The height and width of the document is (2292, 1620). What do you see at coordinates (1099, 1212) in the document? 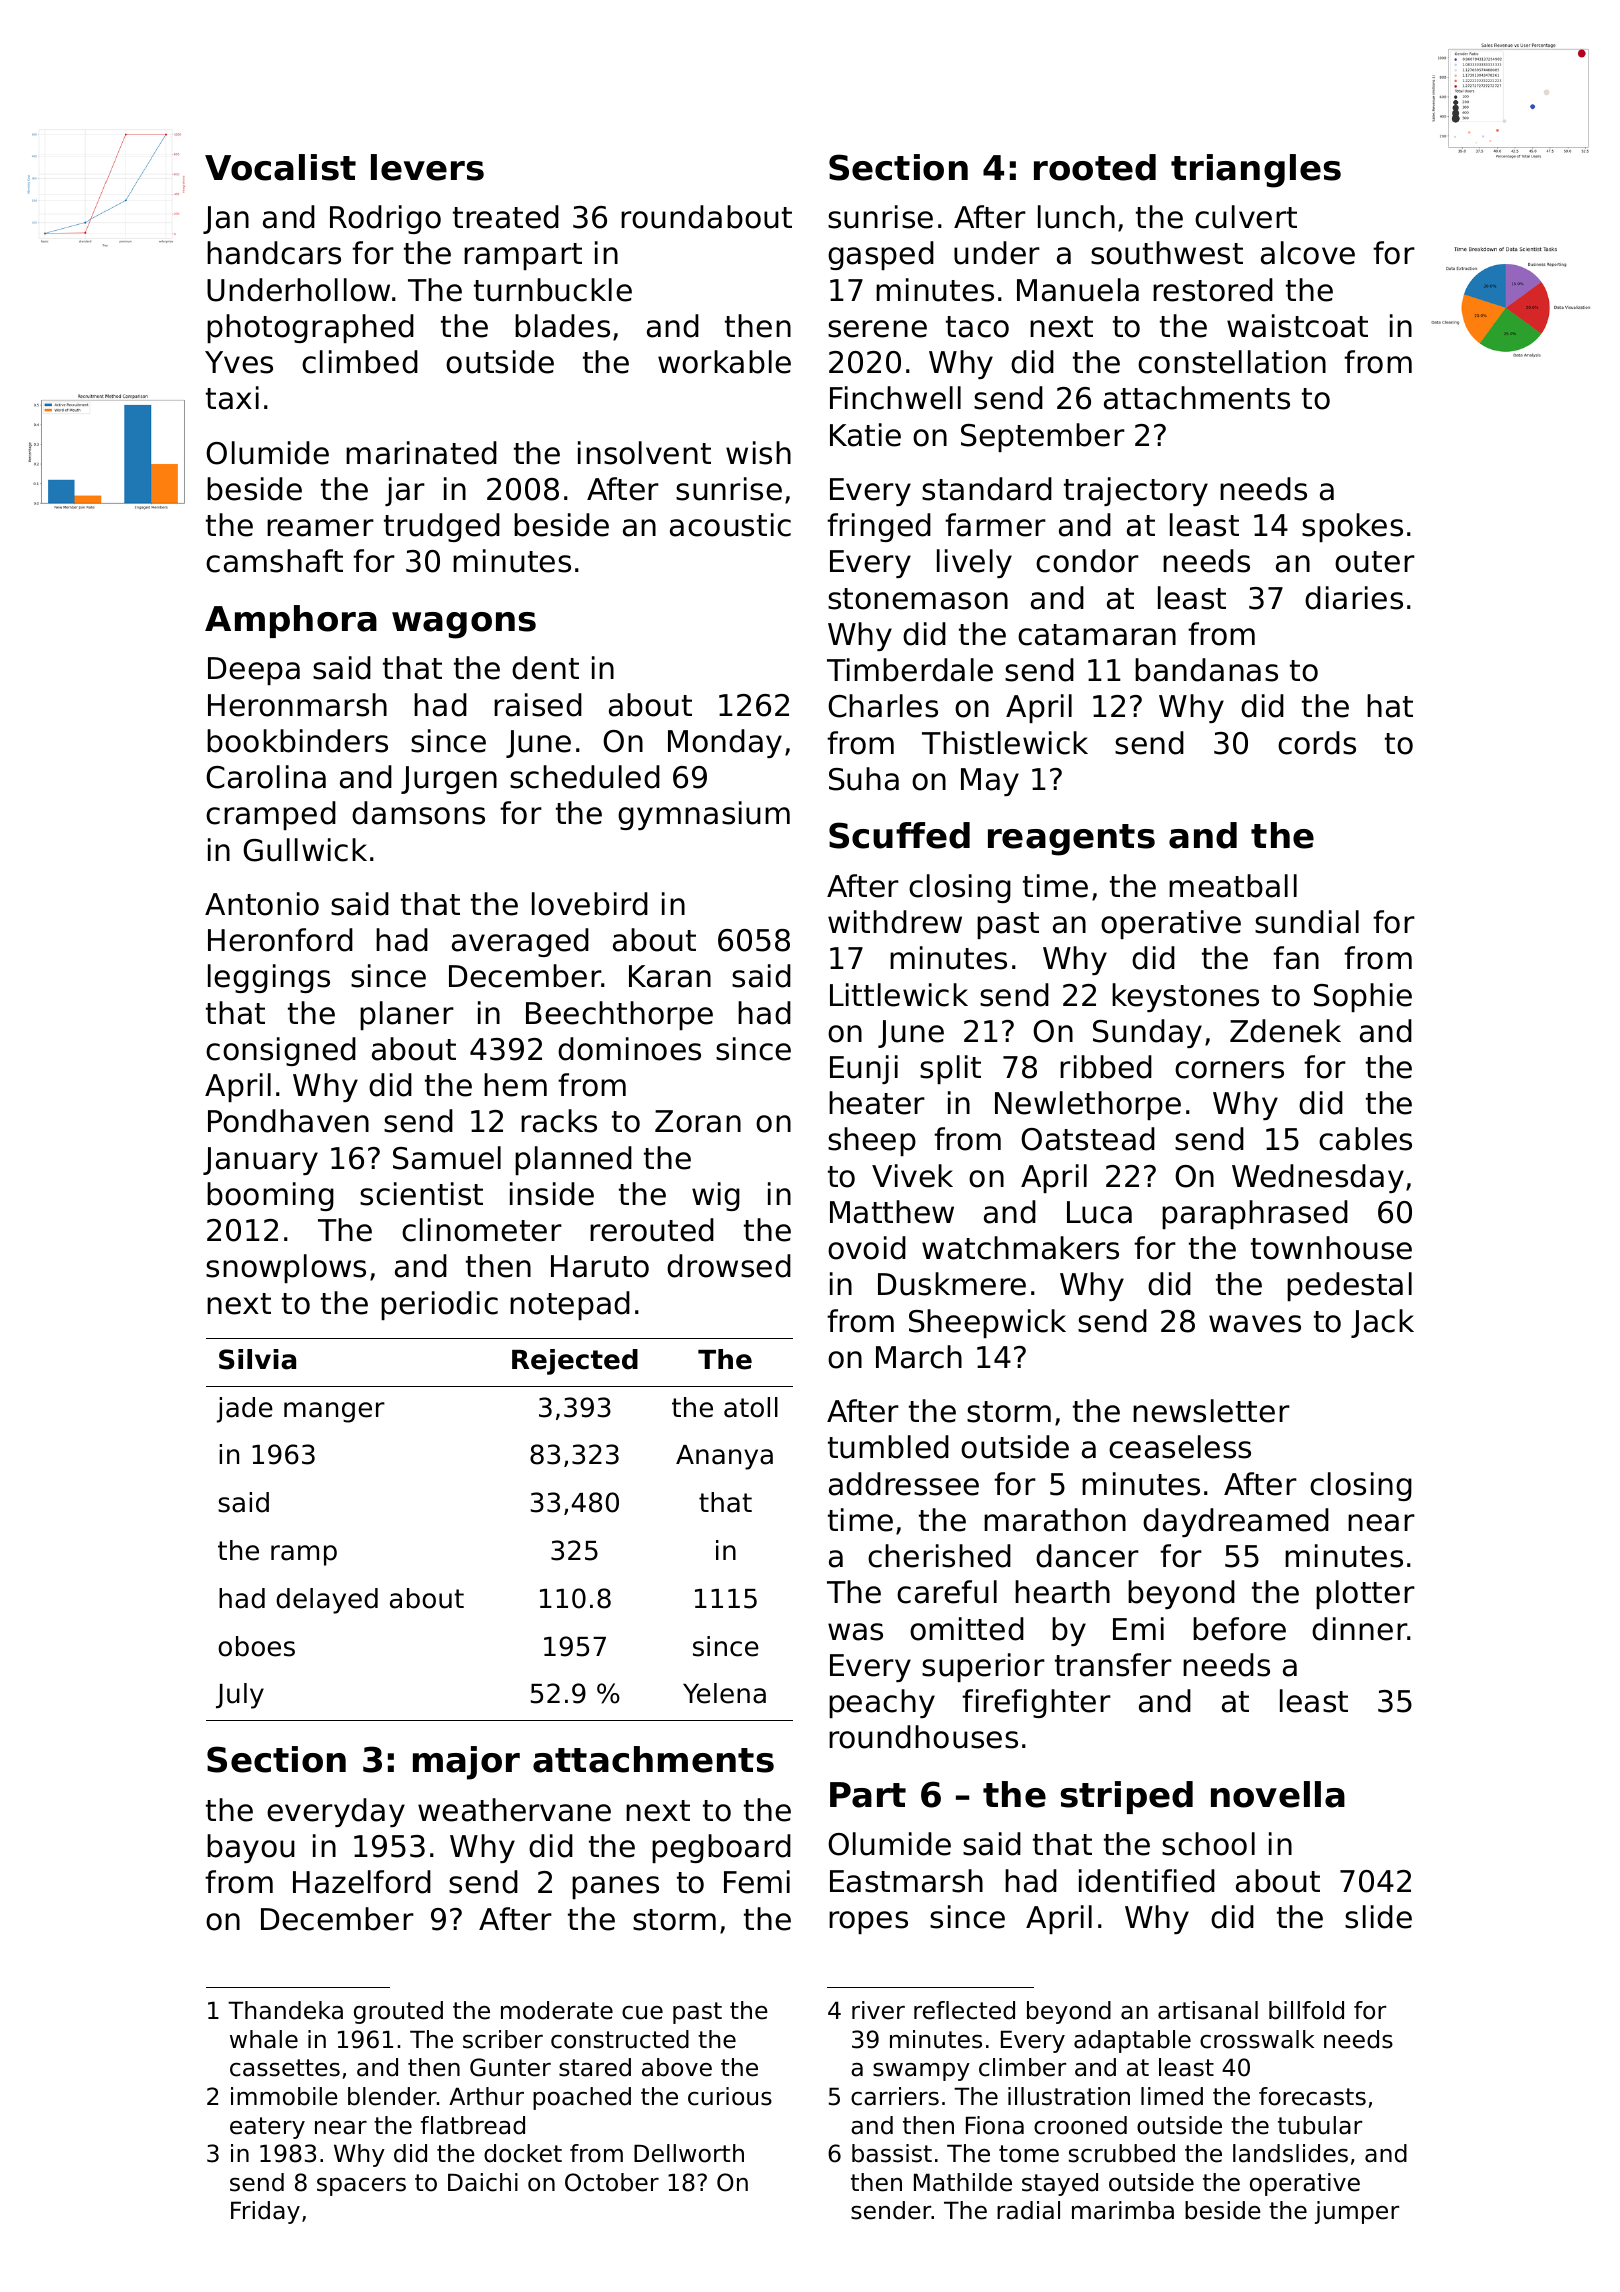
I see `Luca` at bounding box center [1099, 1212].
